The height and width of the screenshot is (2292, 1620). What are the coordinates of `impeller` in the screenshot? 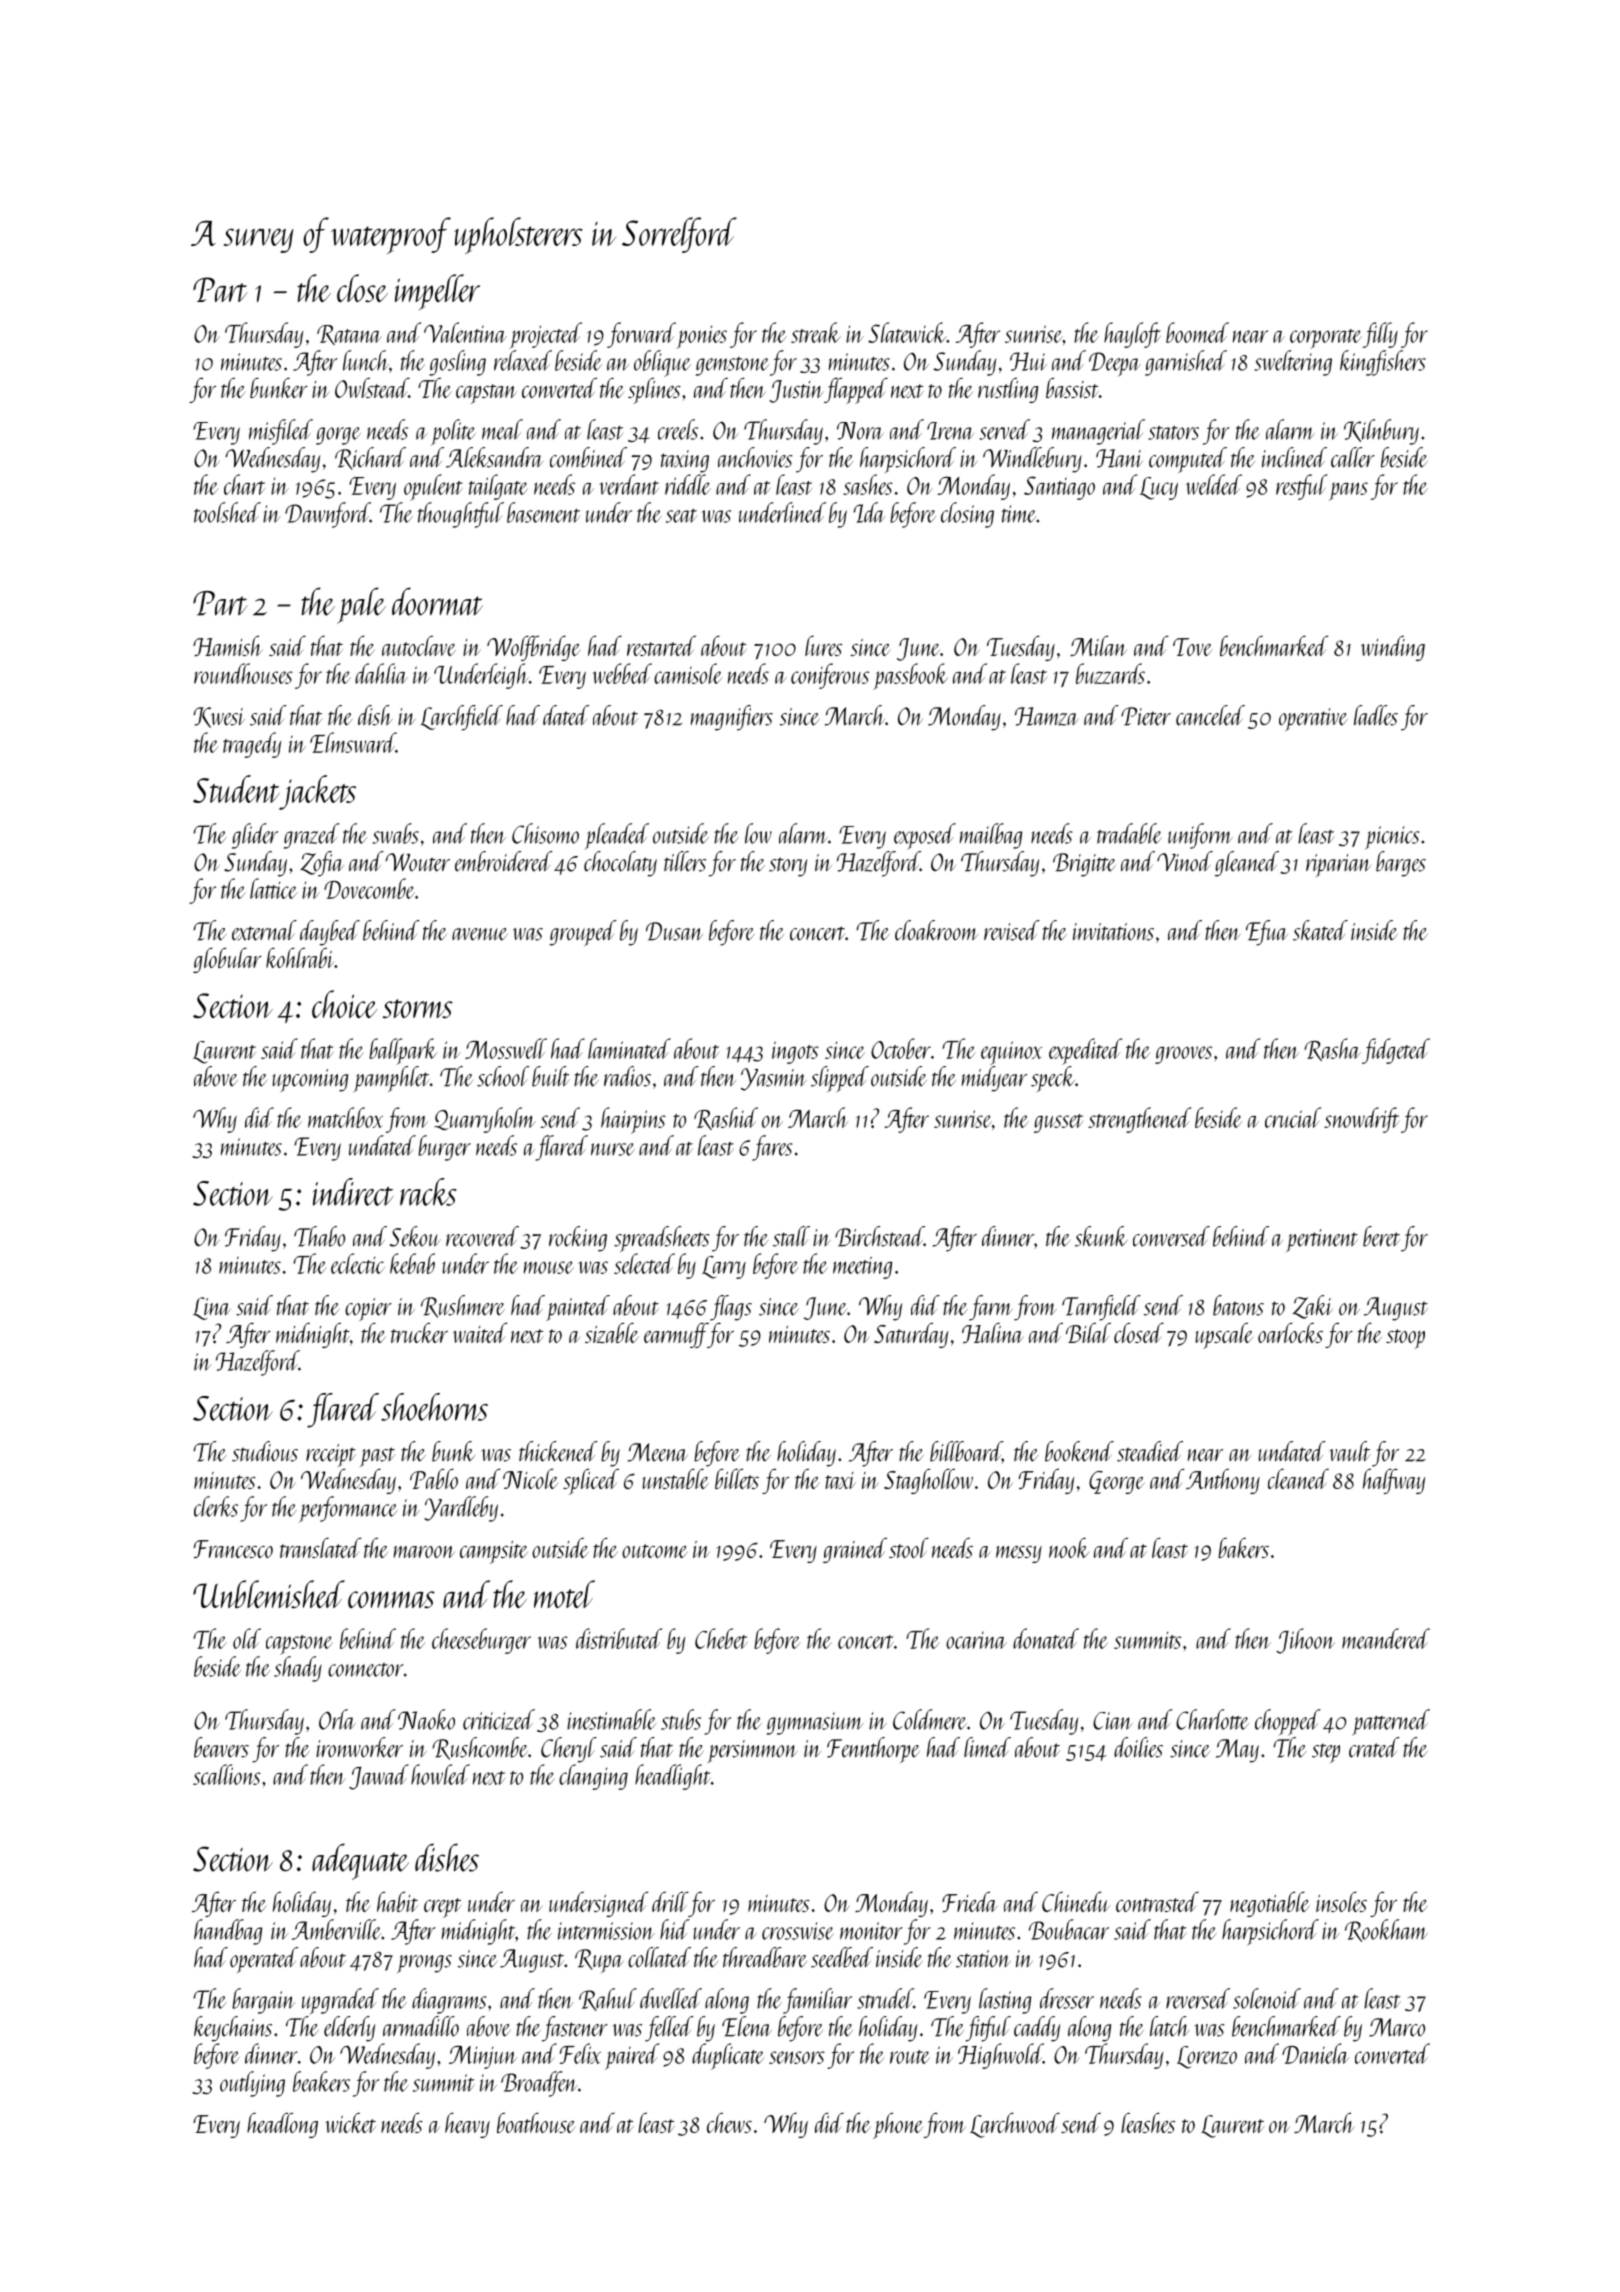 It's located at (437, 292).
